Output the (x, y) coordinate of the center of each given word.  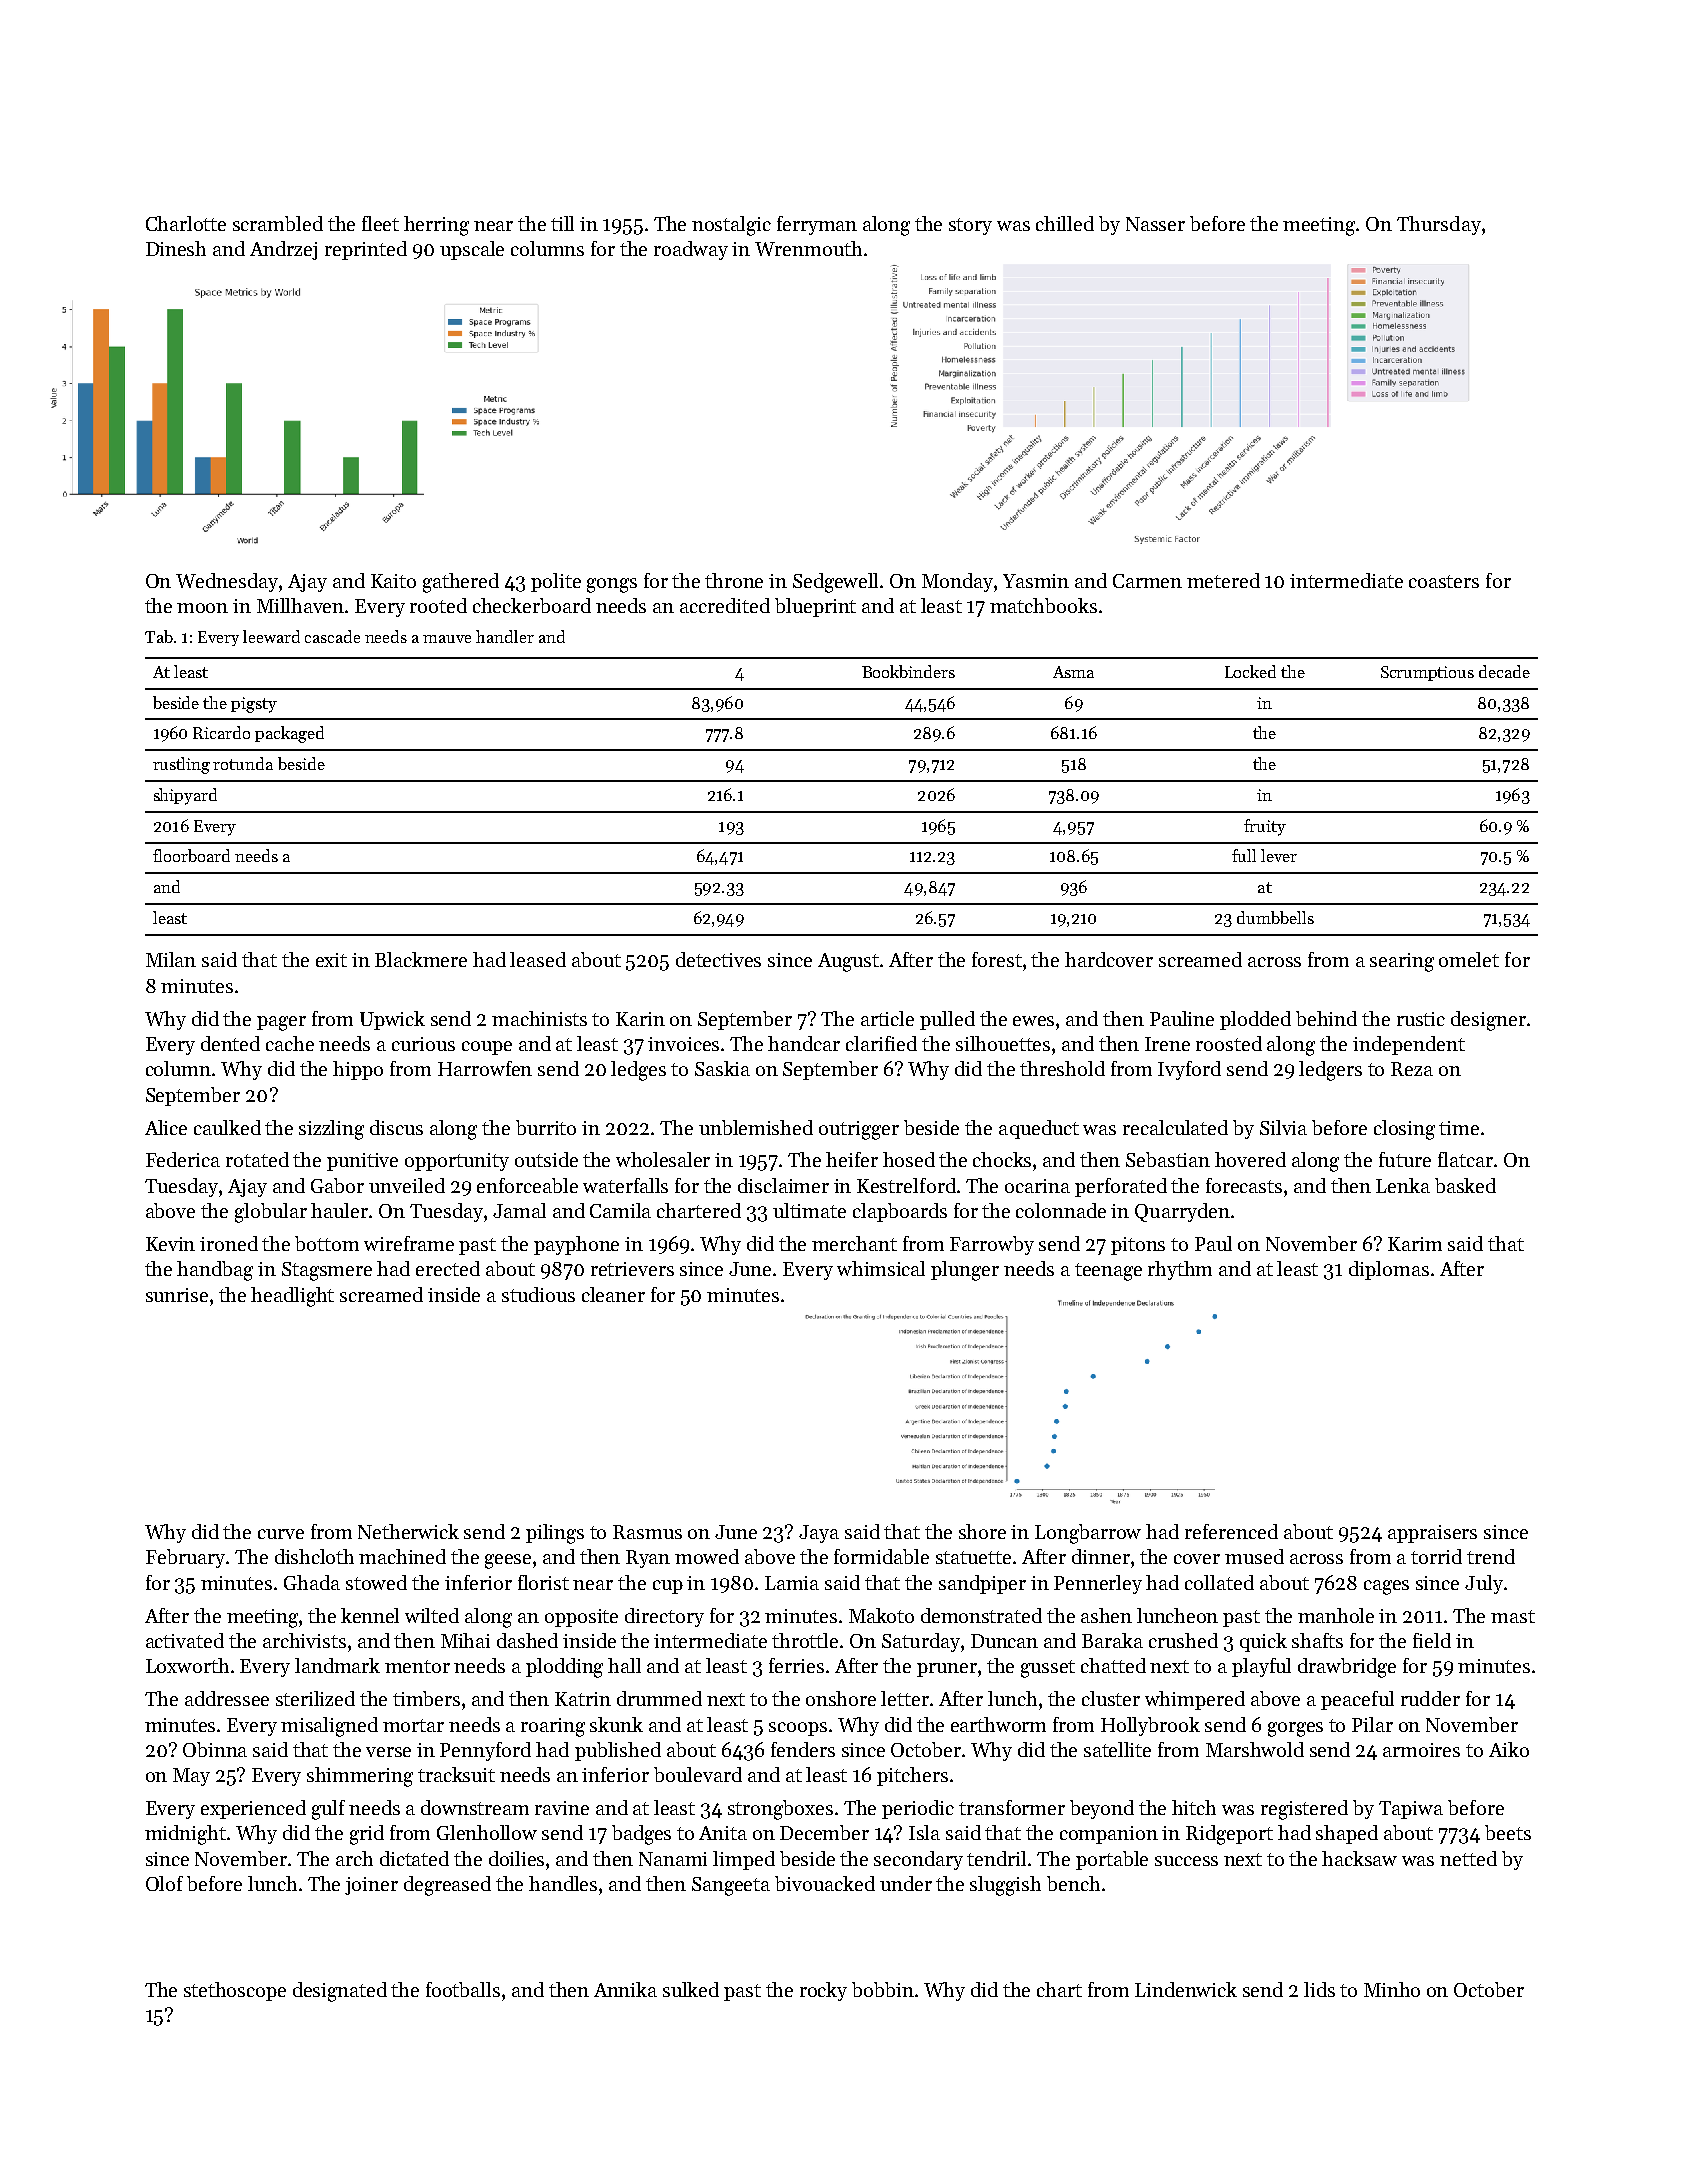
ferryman (817, 225)
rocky (823, 1991)
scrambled (278, 223)
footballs (463, 1989)
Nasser (1155, 224)
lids (1319, 1989)
